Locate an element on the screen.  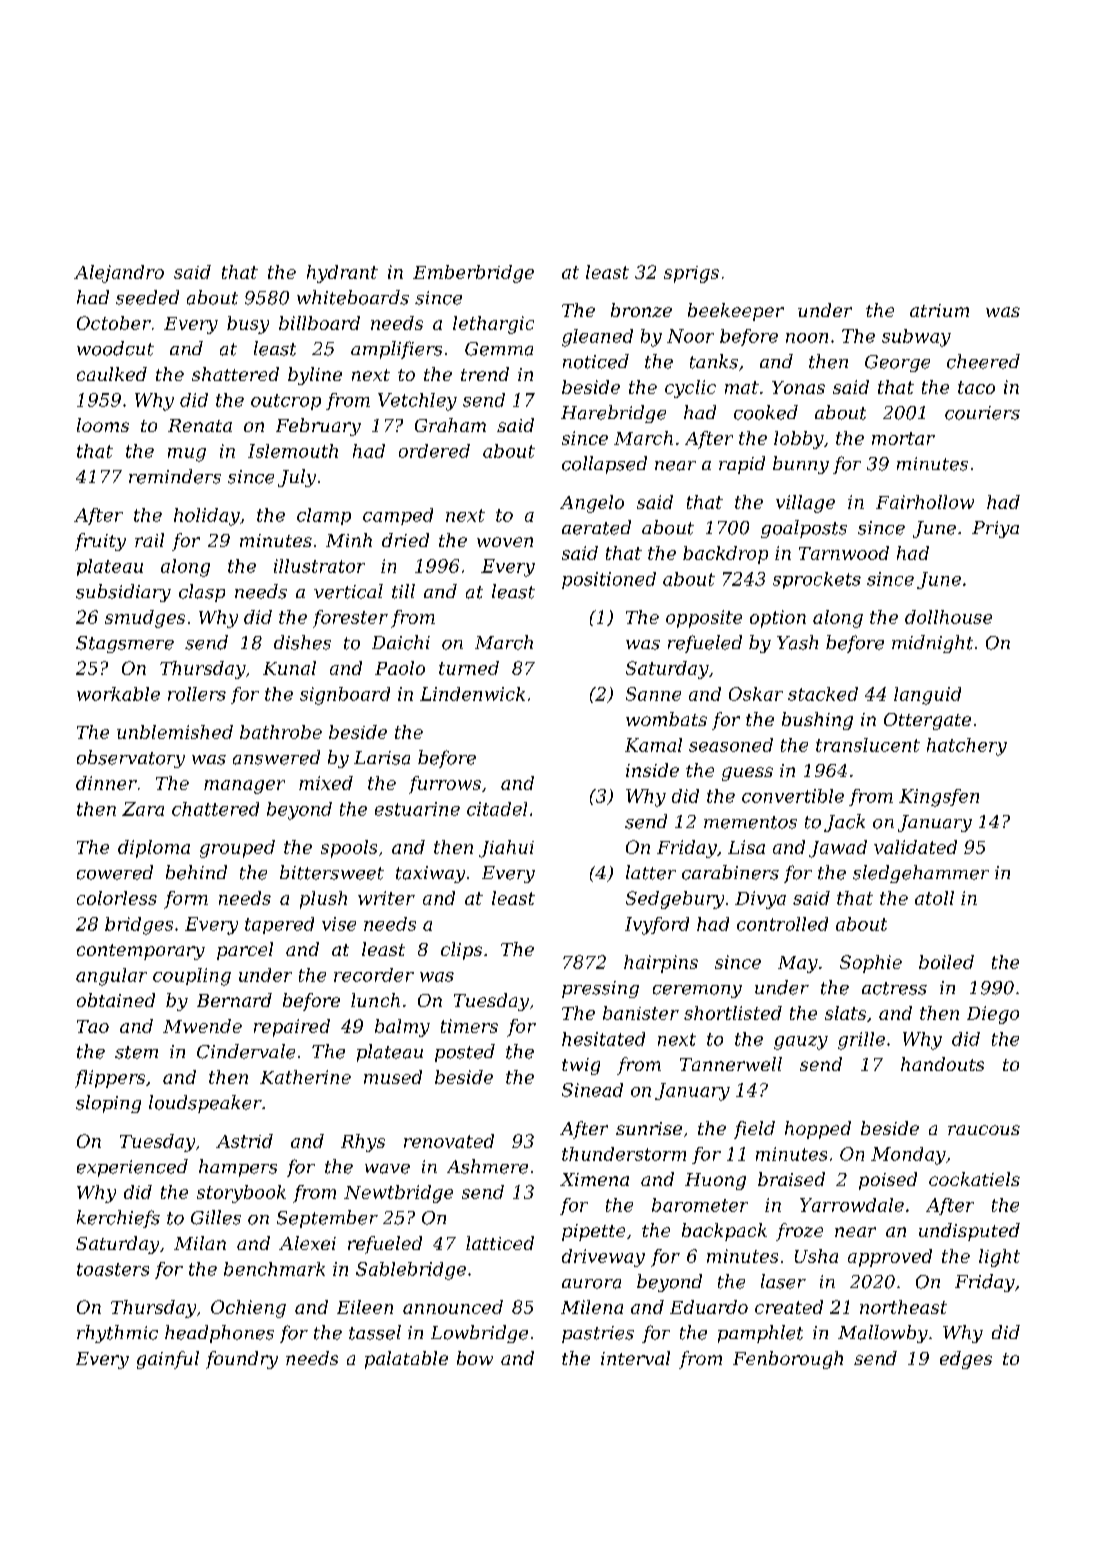
Emberbridge is located at coordinates (473, 274).
